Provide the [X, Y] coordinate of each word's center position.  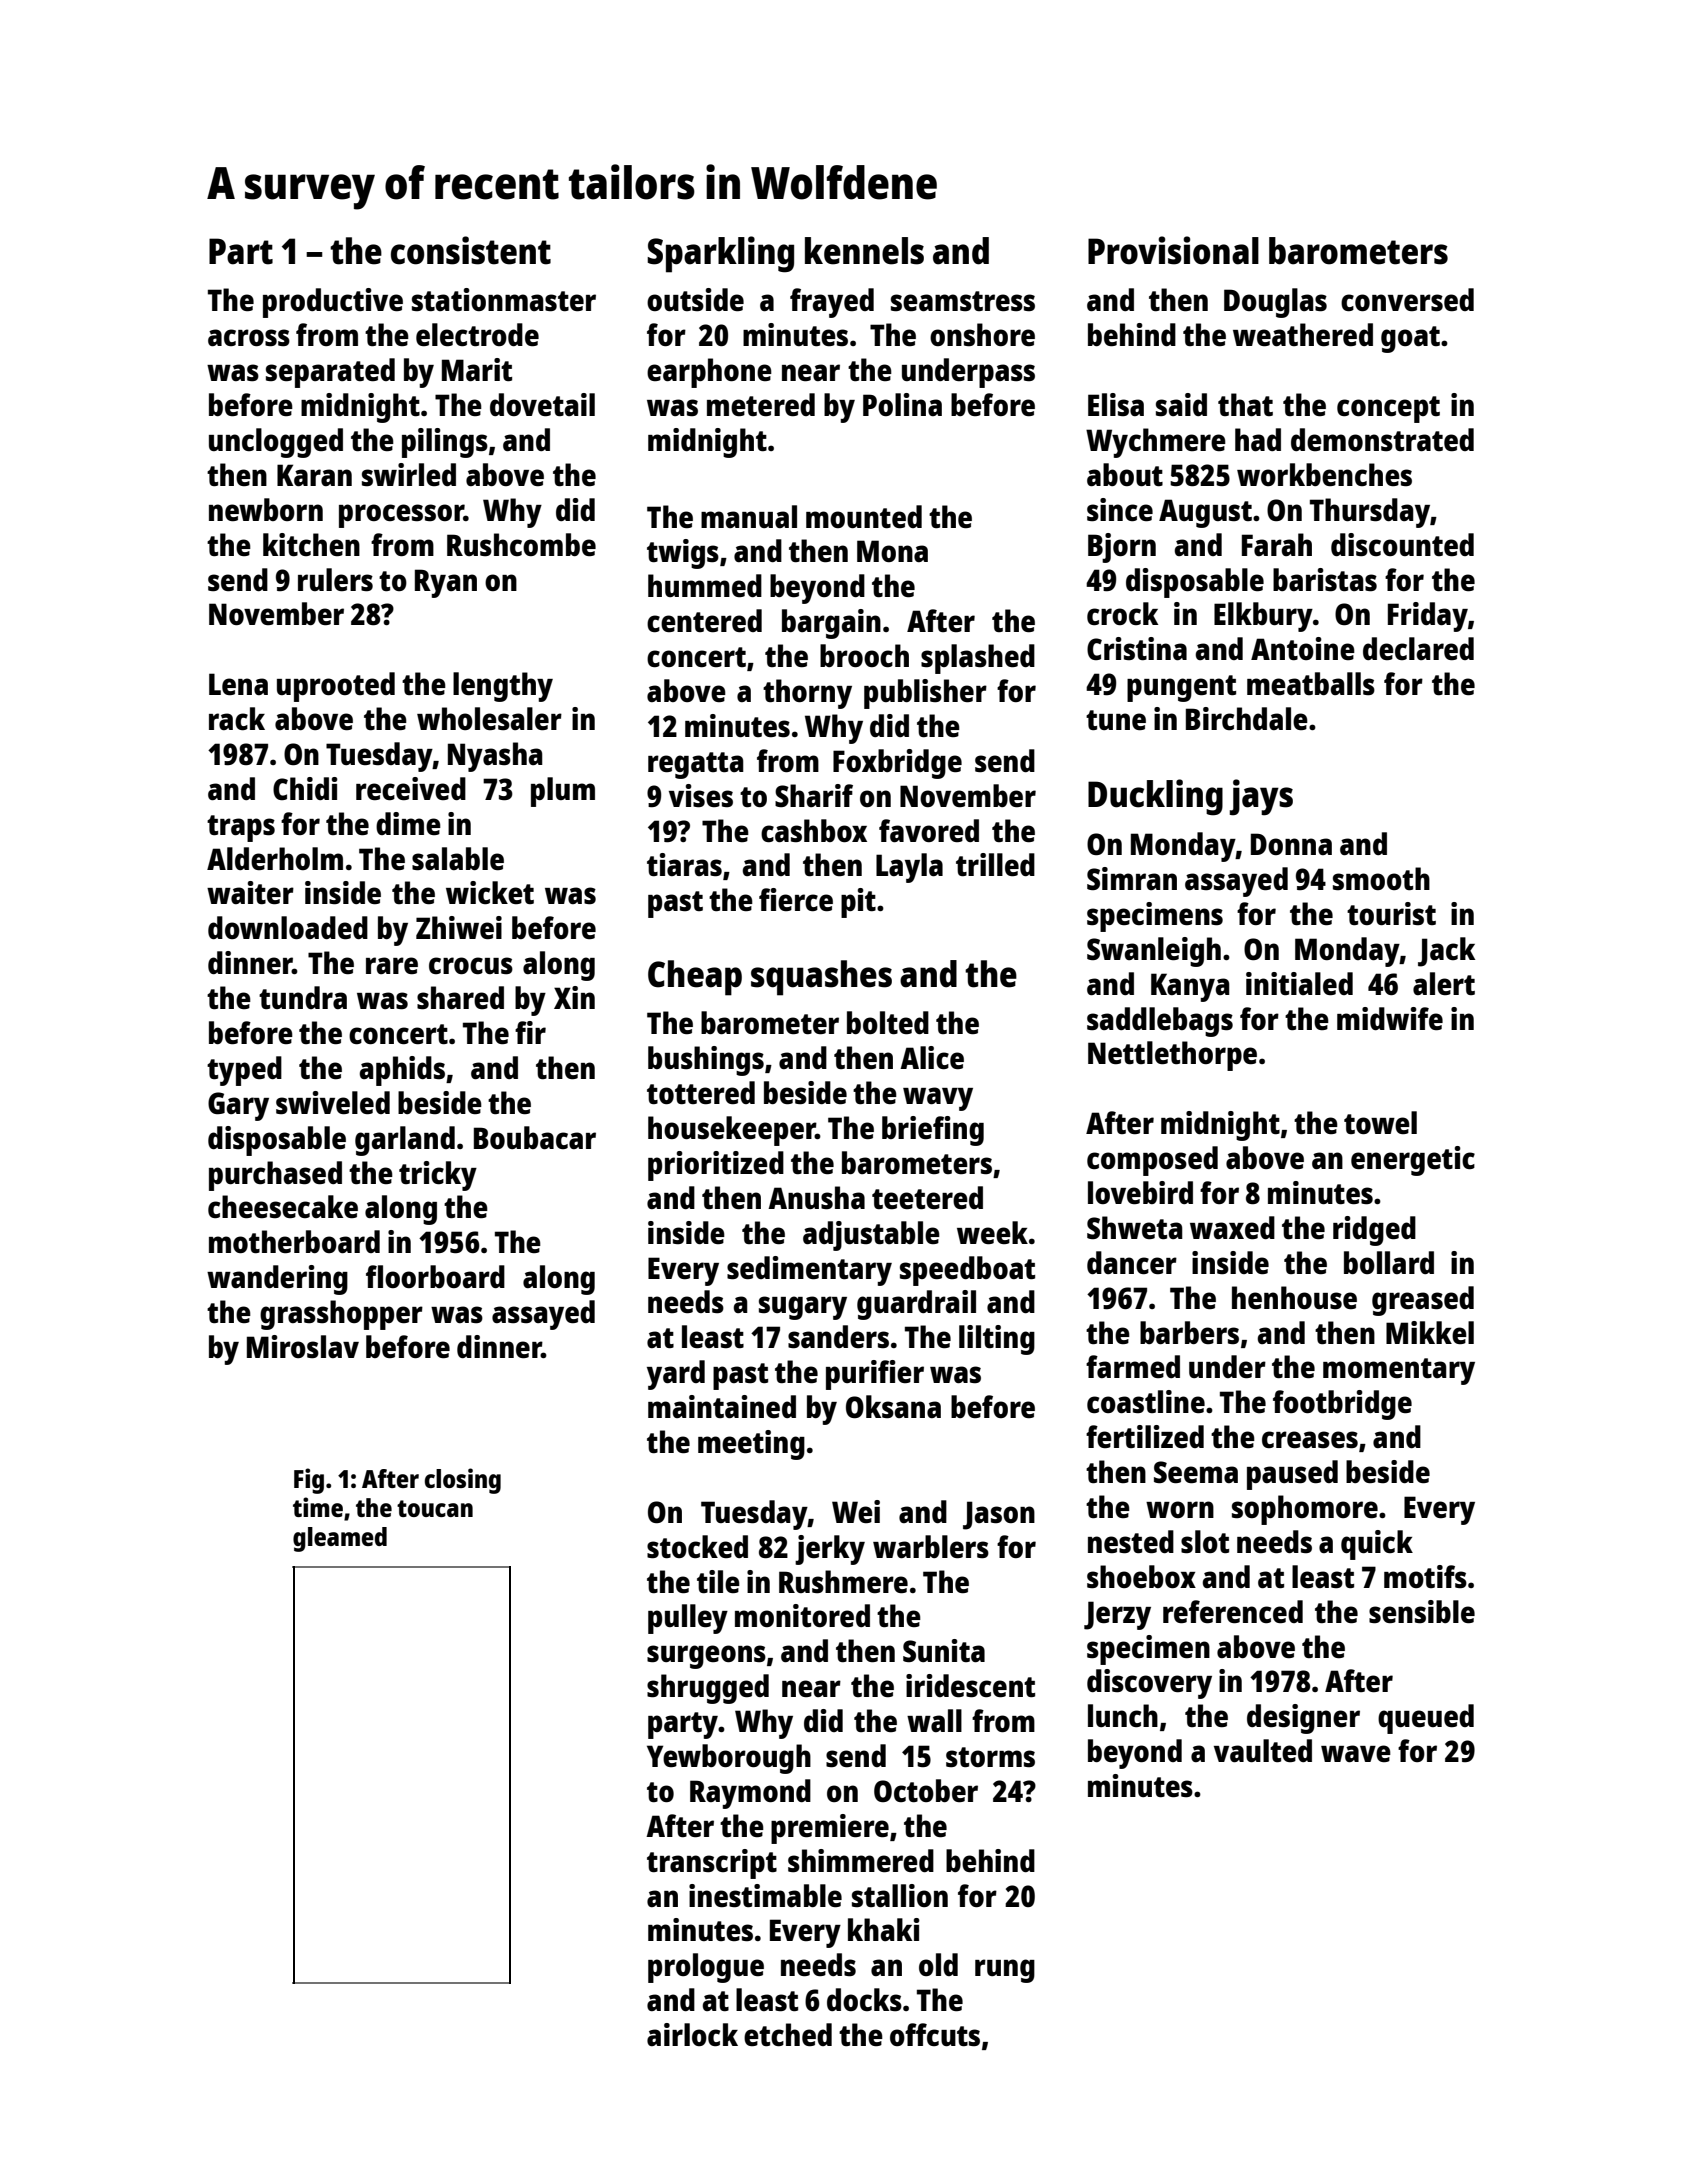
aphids [402, 1071]
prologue [706, 1968]
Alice [932, 1057]
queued [1426, 1719]
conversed [1407, 300]
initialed [1299, 983]
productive [333, 303]
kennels [864, 251]
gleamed [340, 1539]
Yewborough [729, 1759]
